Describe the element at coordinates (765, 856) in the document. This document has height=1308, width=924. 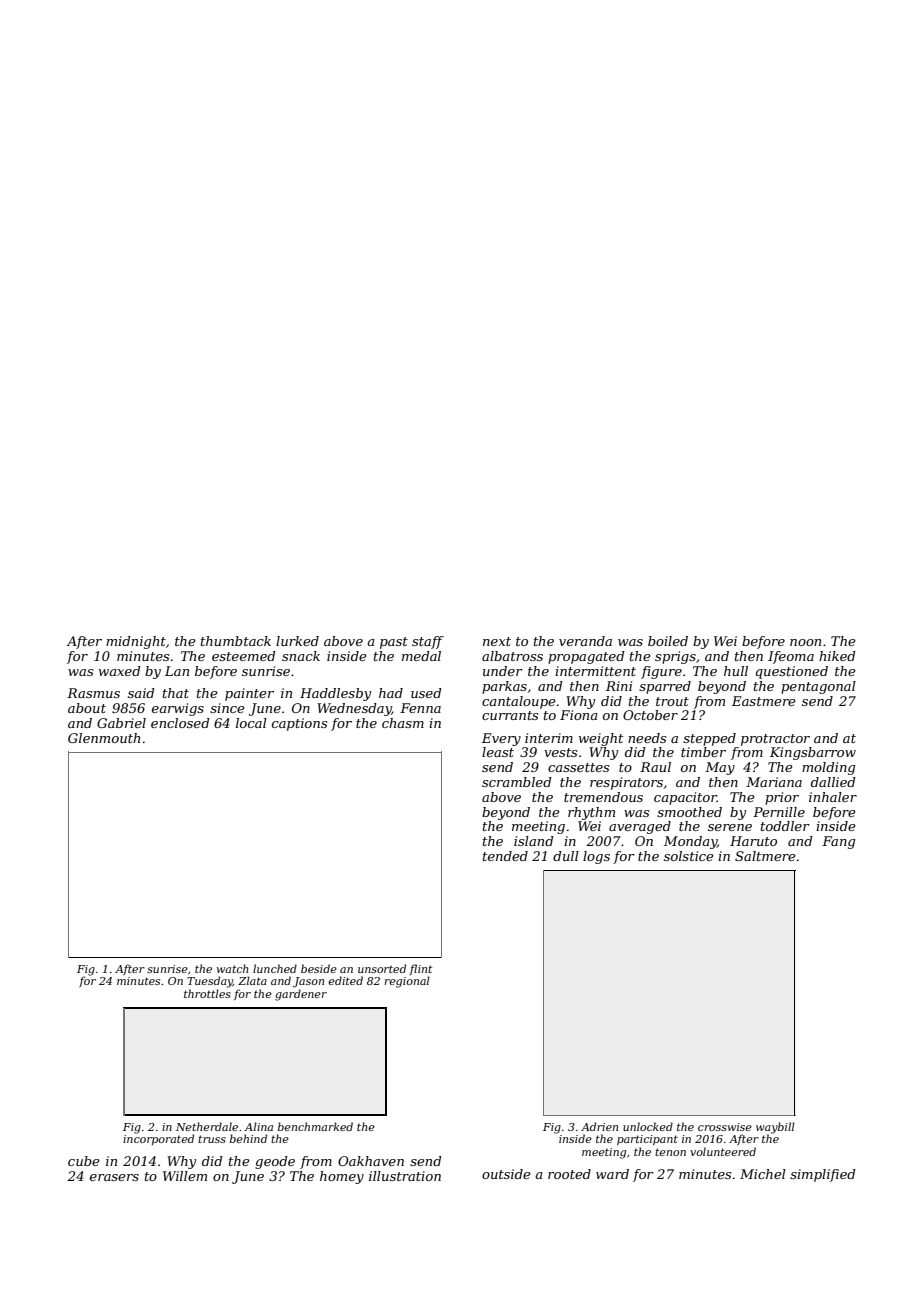
I see `Saltmere` at that location.
